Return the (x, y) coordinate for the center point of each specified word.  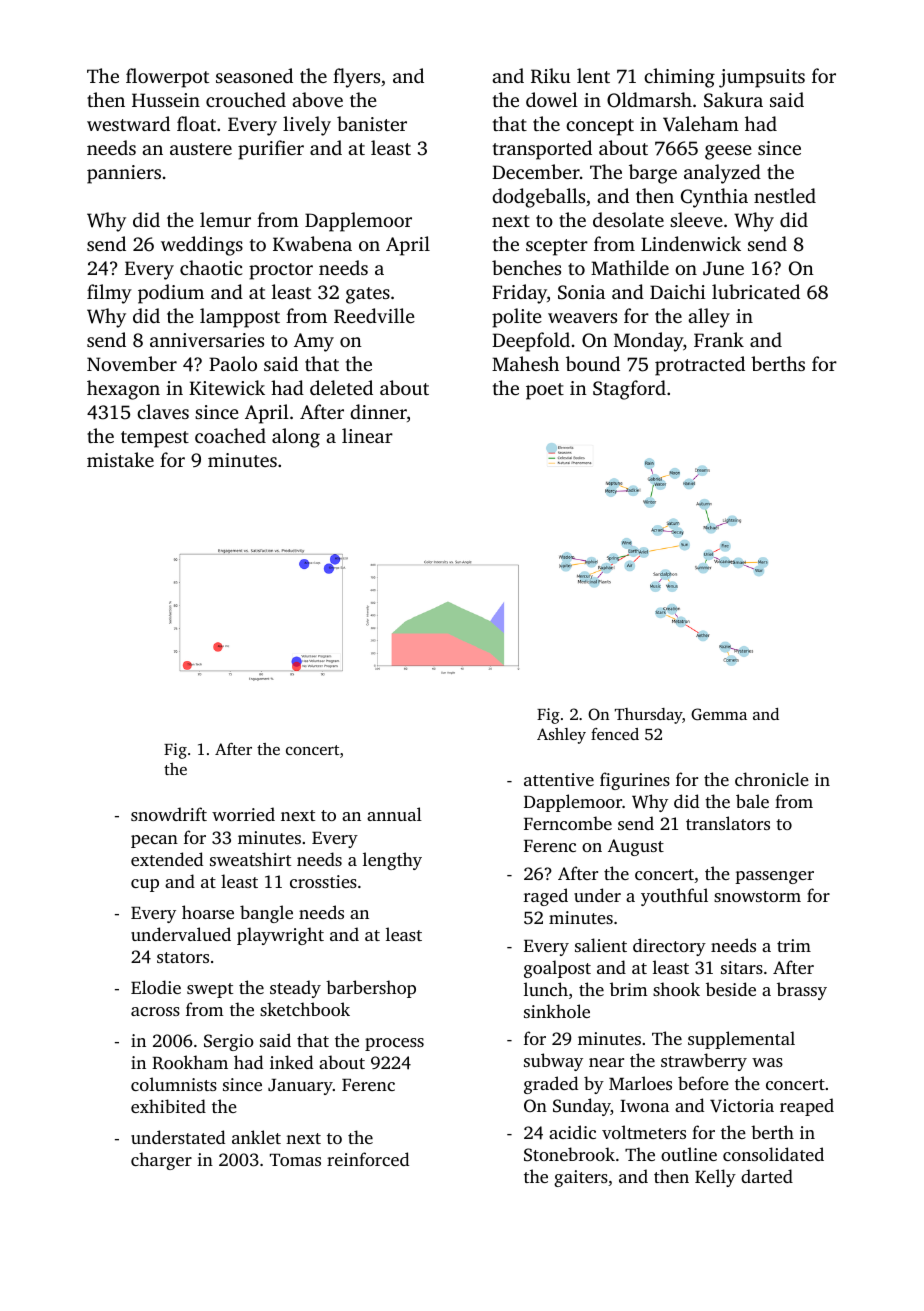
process (394, 1044)
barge (653, 174)
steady (295, 989)
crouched (246, 99)
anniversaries (207, 340)
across (155, 1011)
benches (526, 267)
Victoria (742, 1106)
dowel (552, 99)
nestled (785, 195)
